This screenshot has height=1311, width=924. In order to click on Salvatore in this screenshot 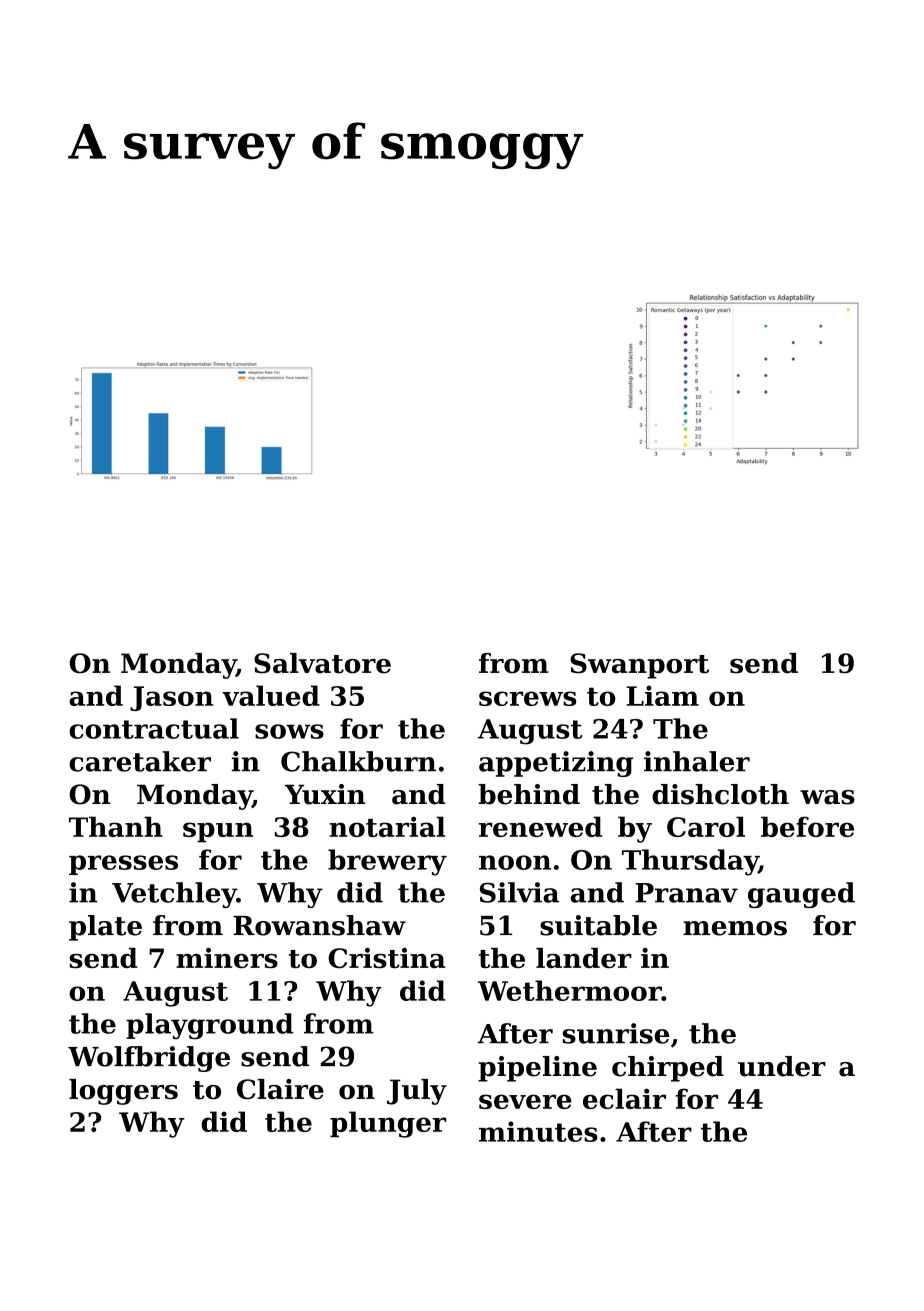, I will do `click(322, 663)`.
